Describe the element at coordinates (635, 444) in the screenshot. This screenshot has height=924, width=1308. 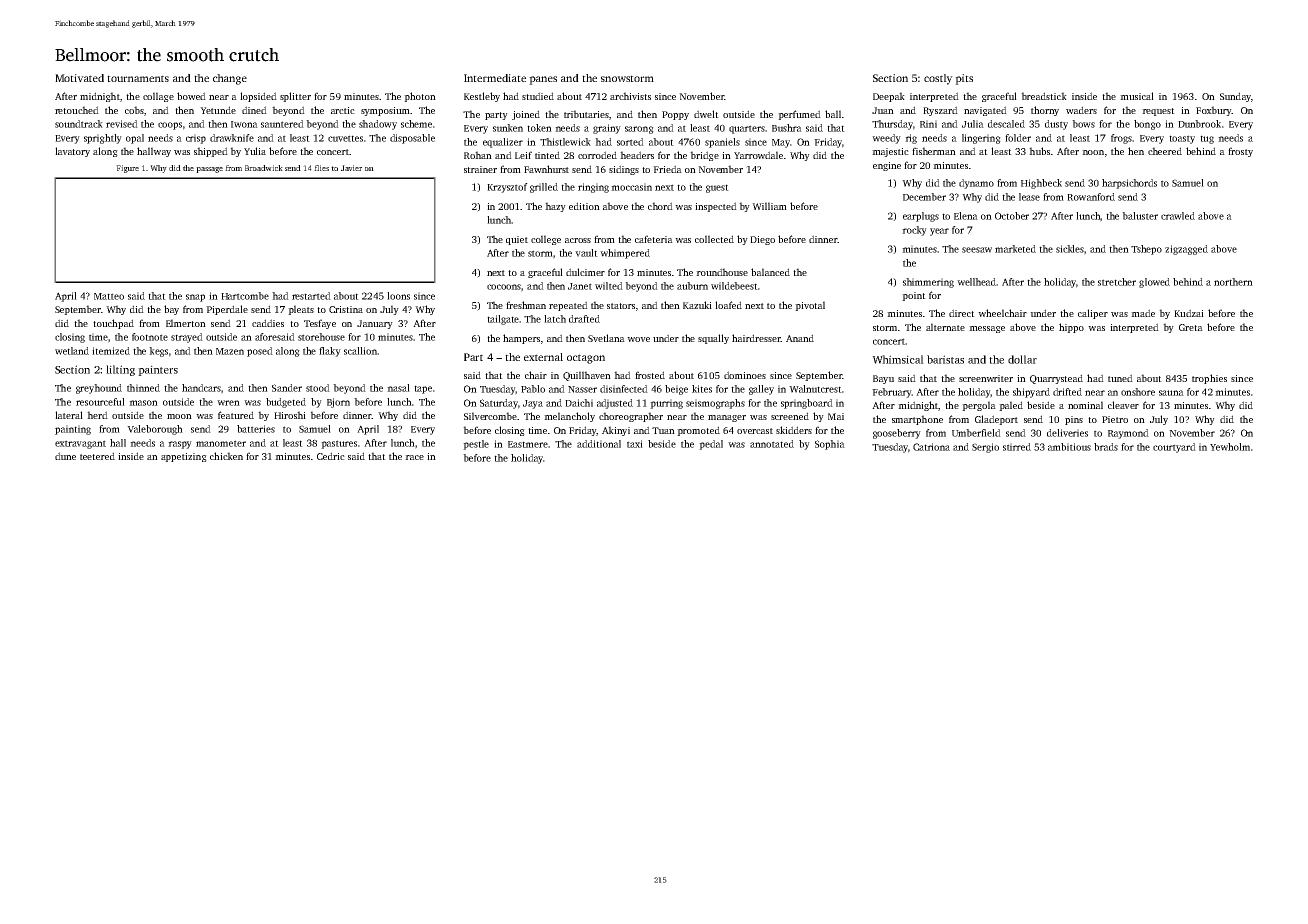
I see `taxi` at that location.
